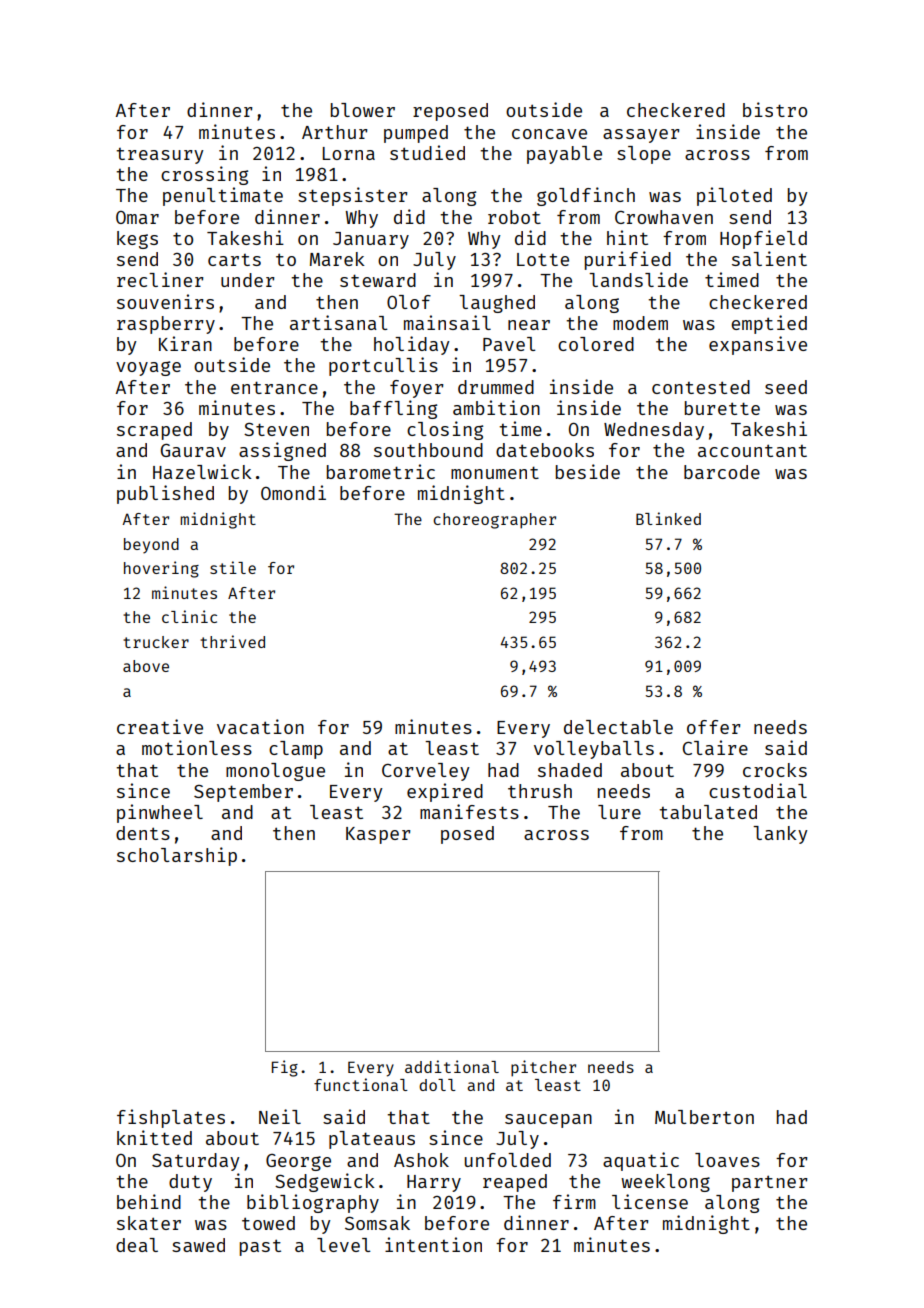 The height and width of the screenshot is (1308, 924). Describe the element at coordinates (165, 494) in the screenshot. I see `published` at that location.
